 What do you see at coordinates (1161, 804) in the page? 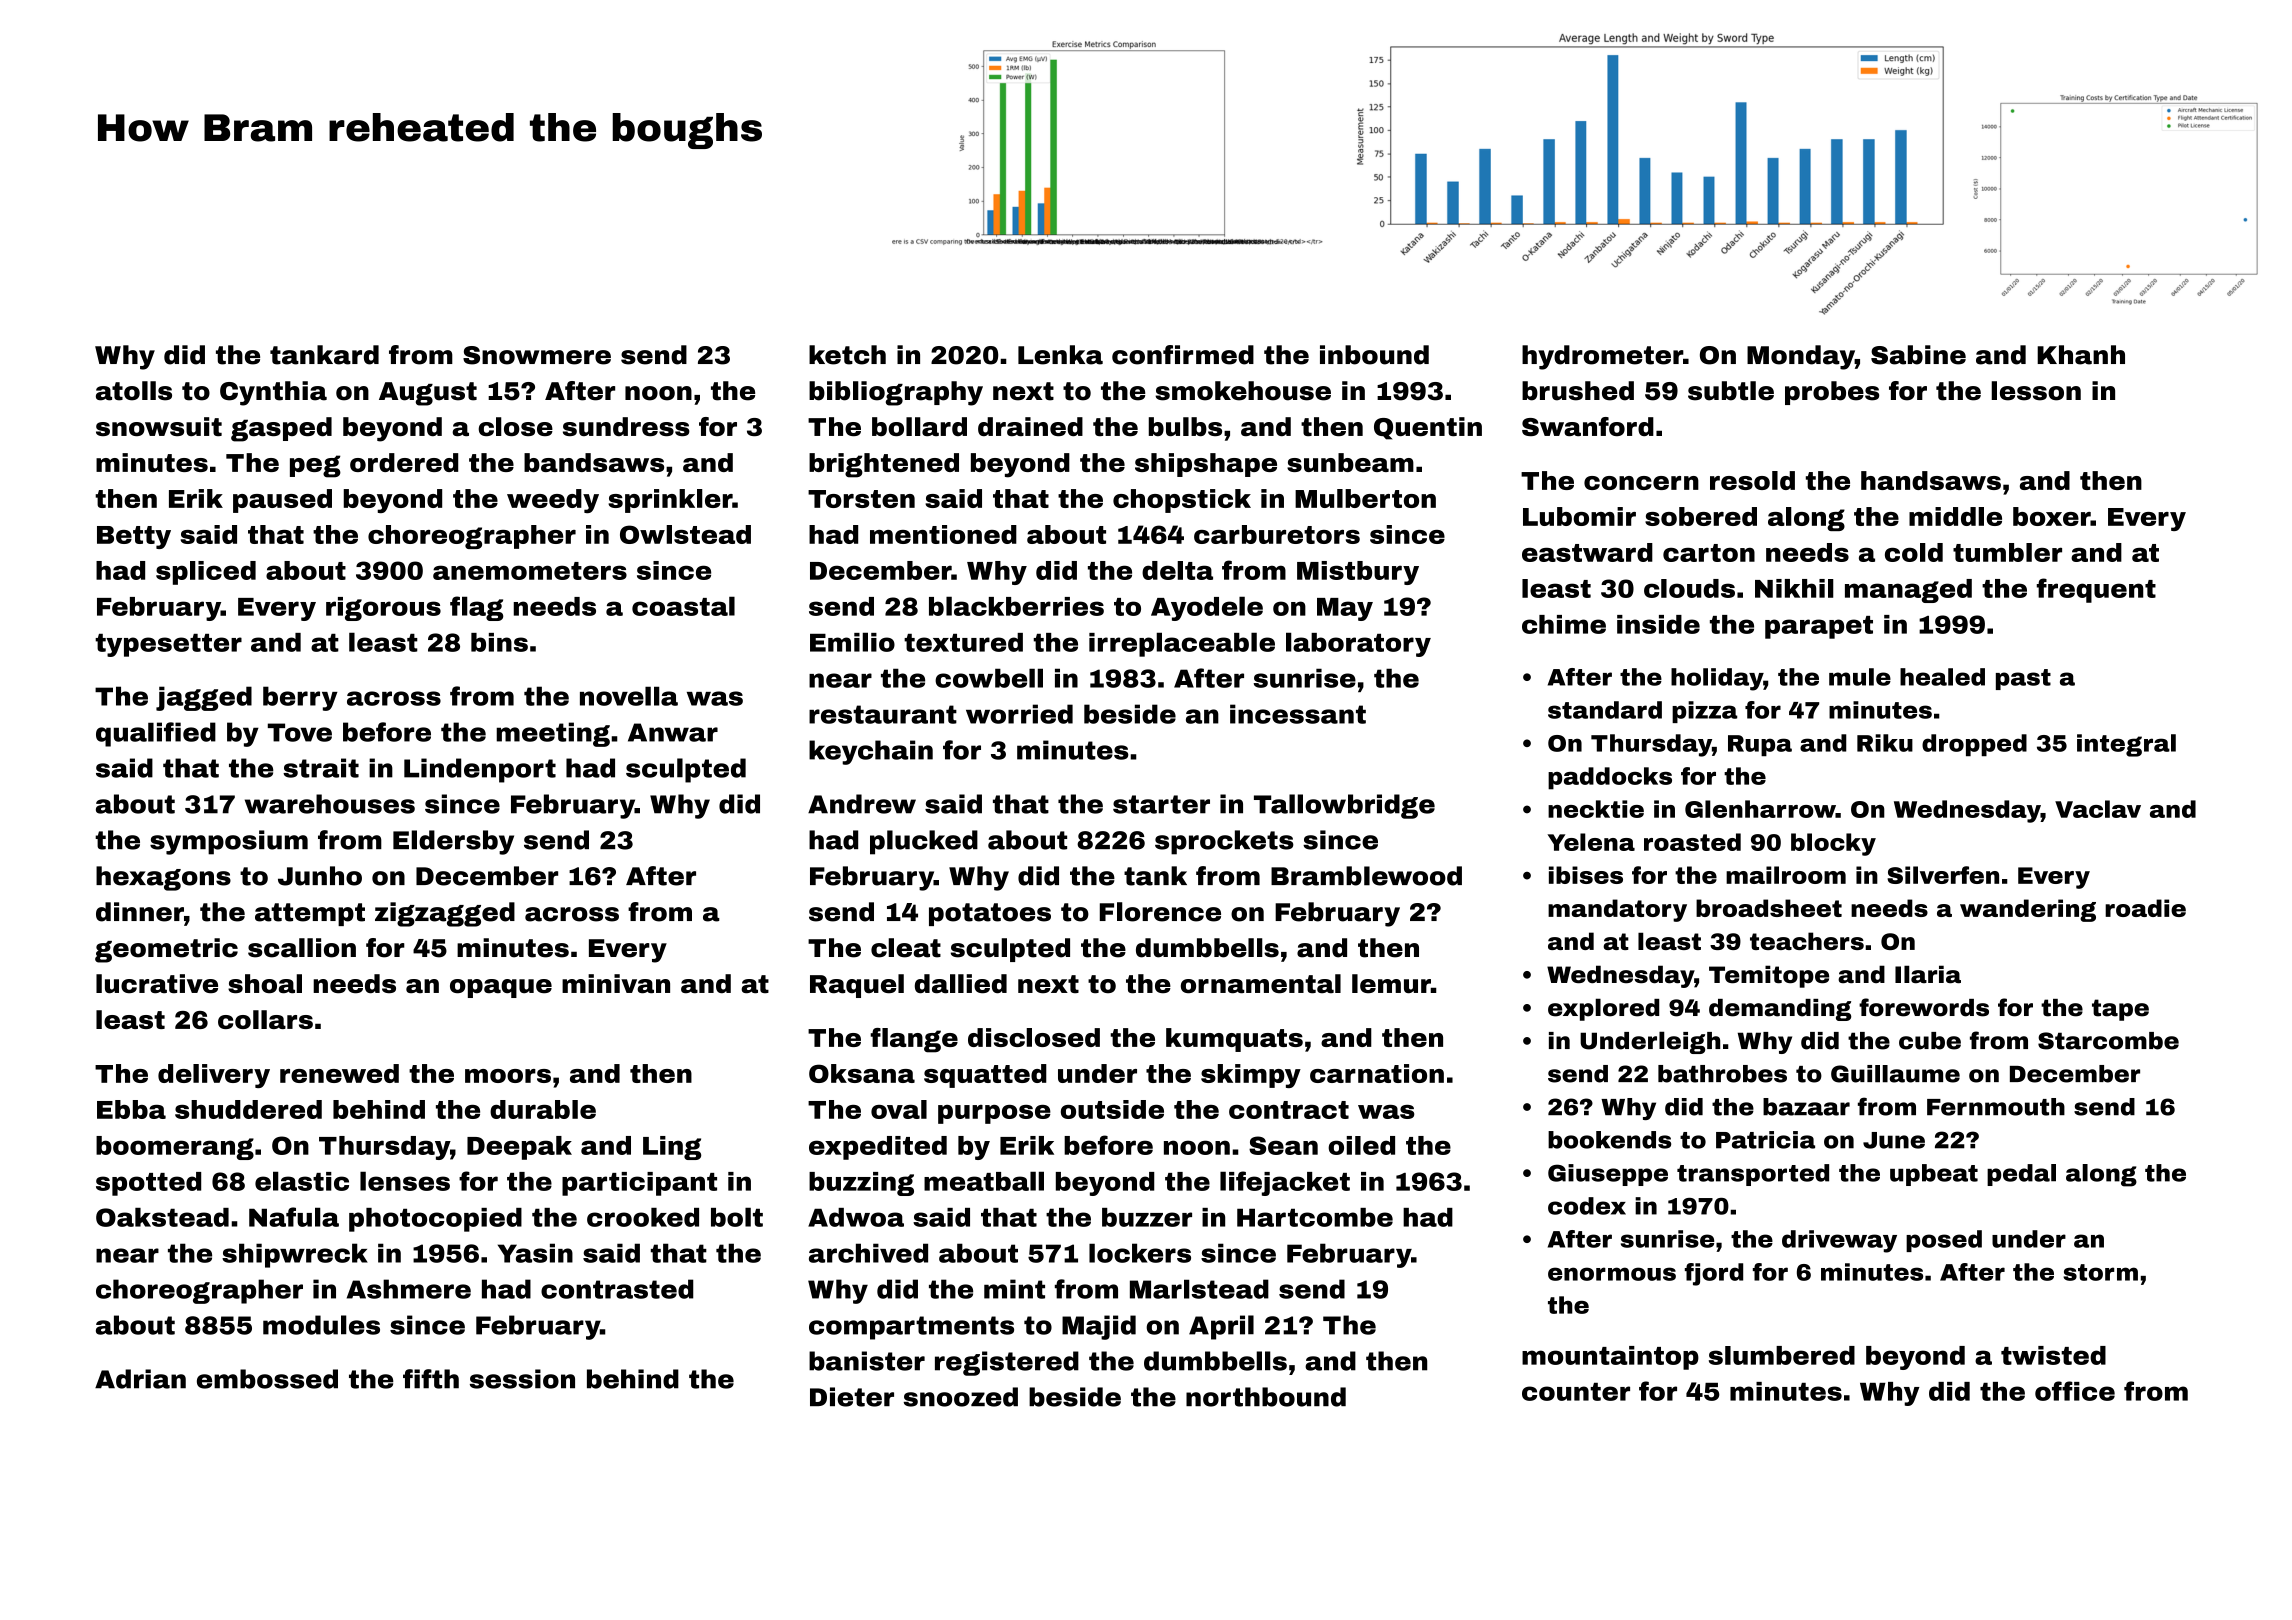
I see `starter` at bounding box center [1161, 804].
